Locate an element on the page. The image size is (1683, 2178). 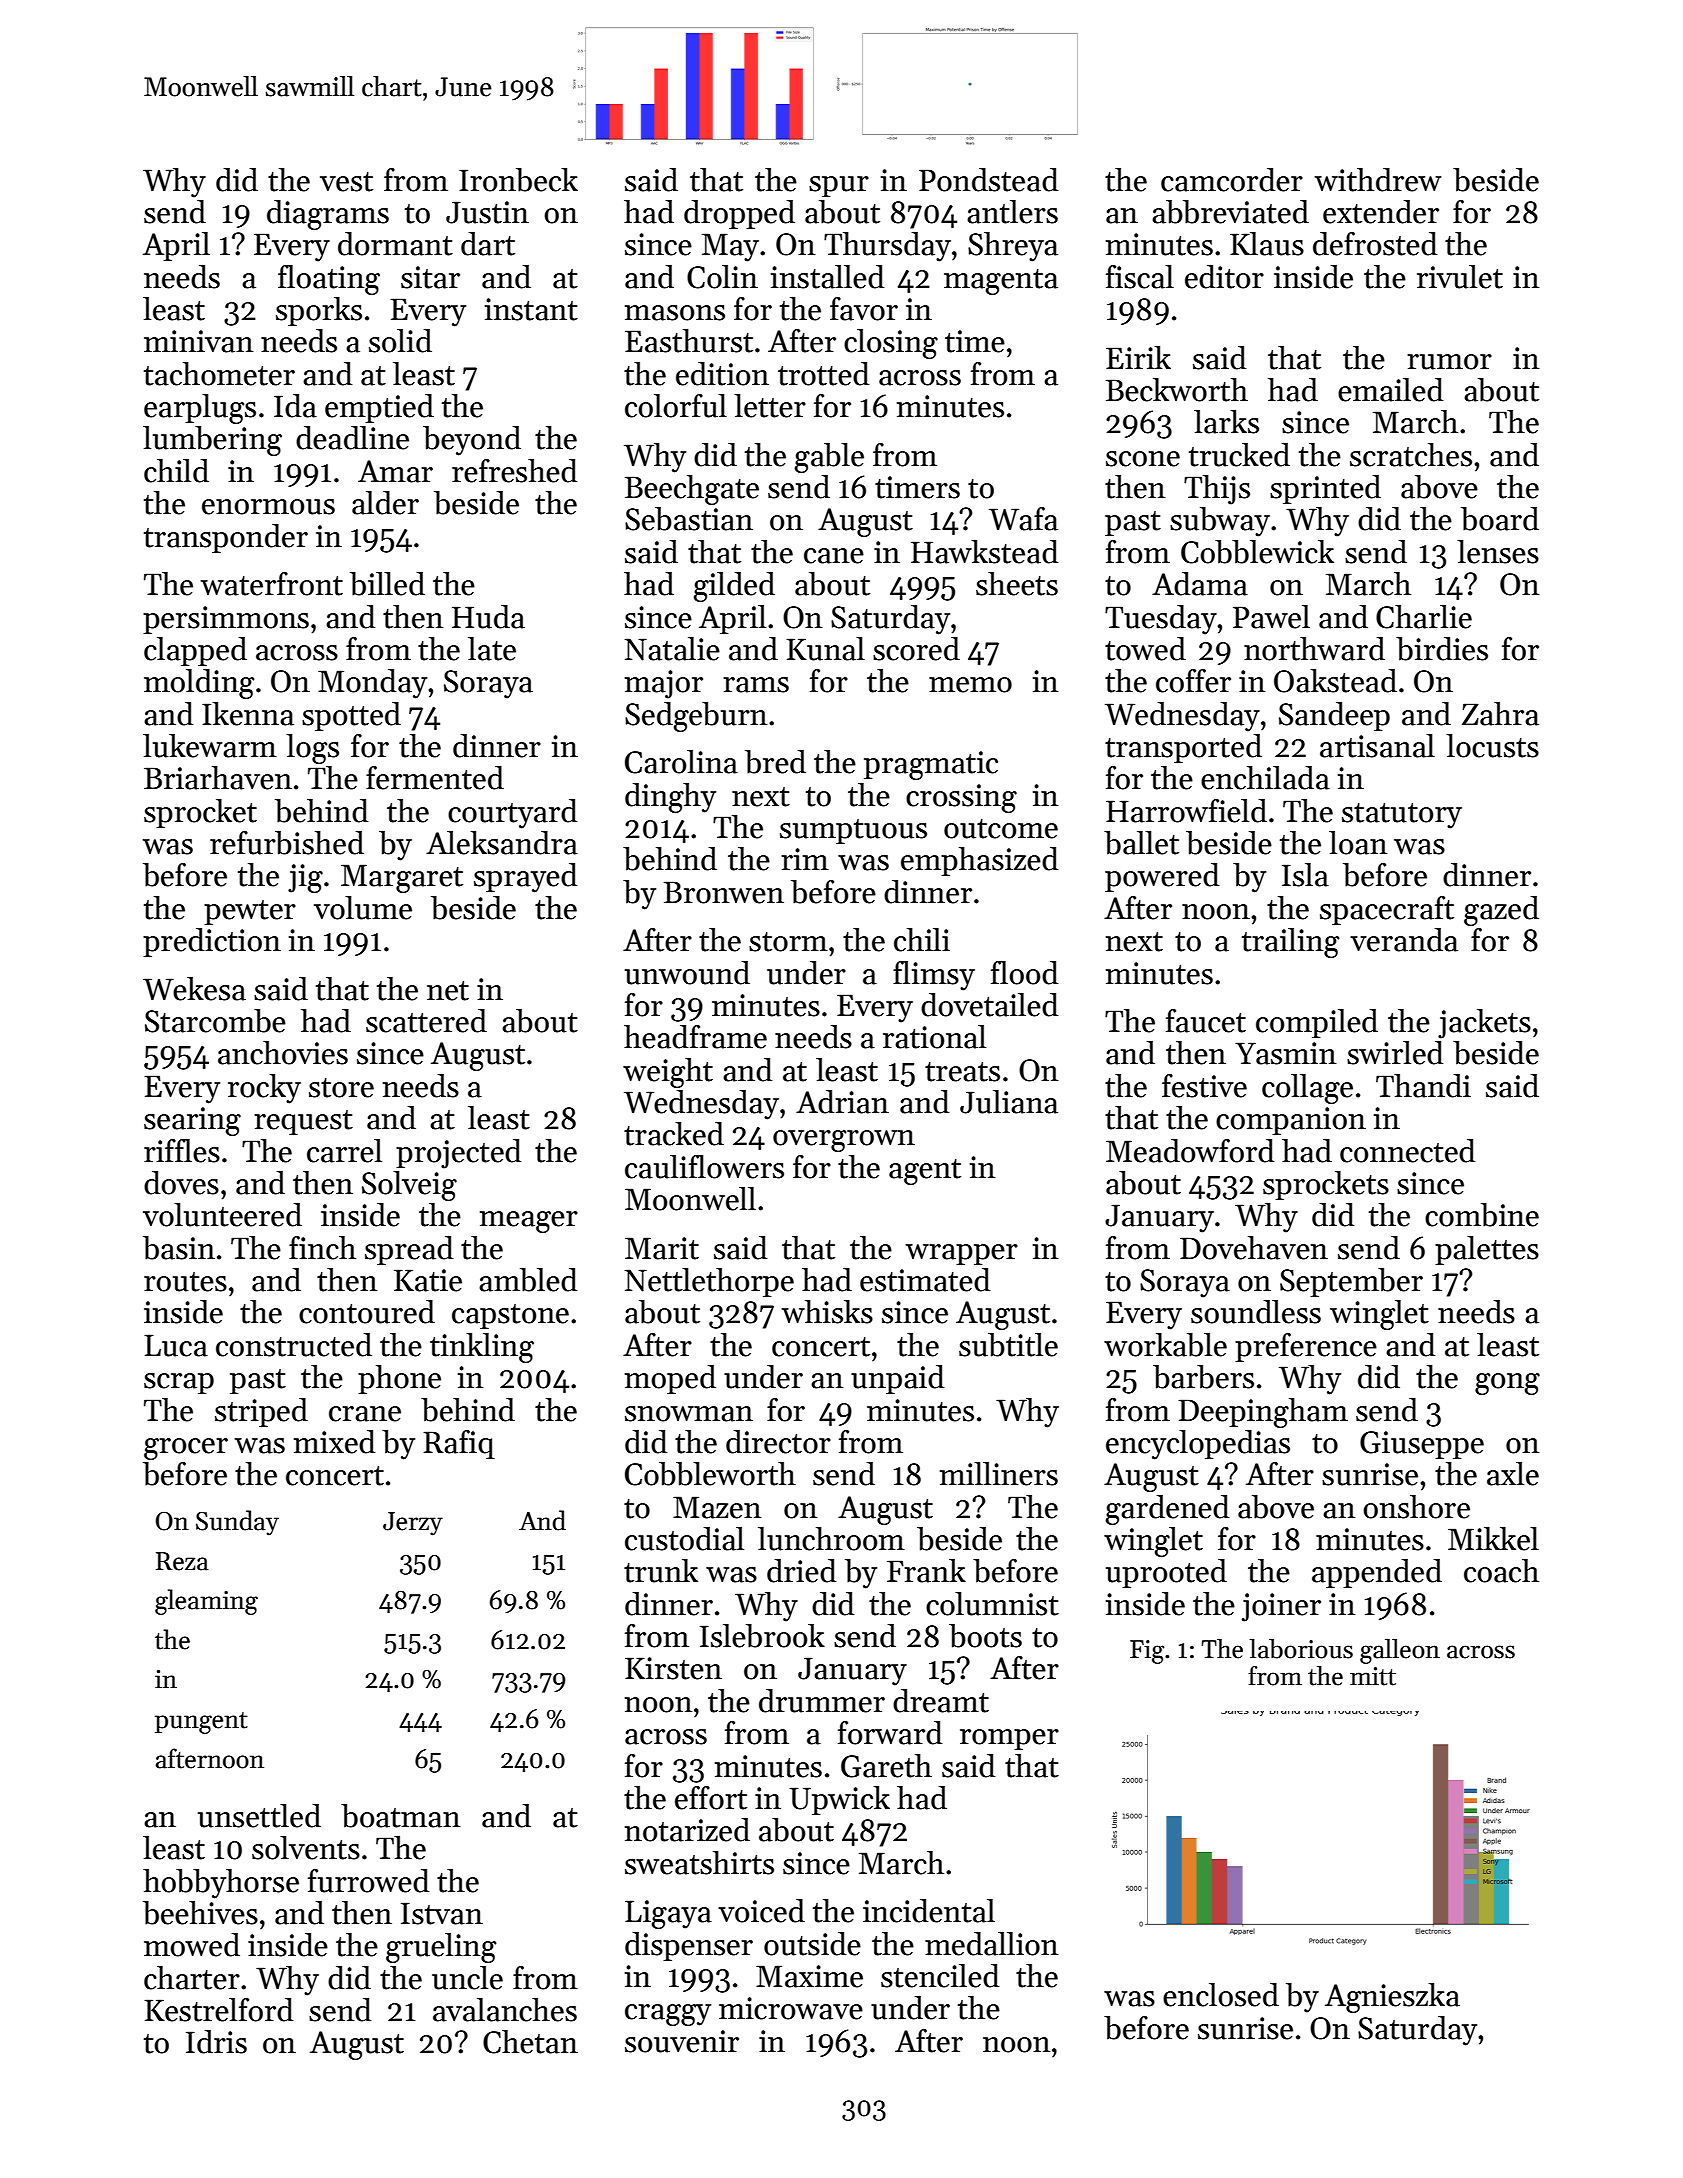
vest is located at coordinates (346, 182).
